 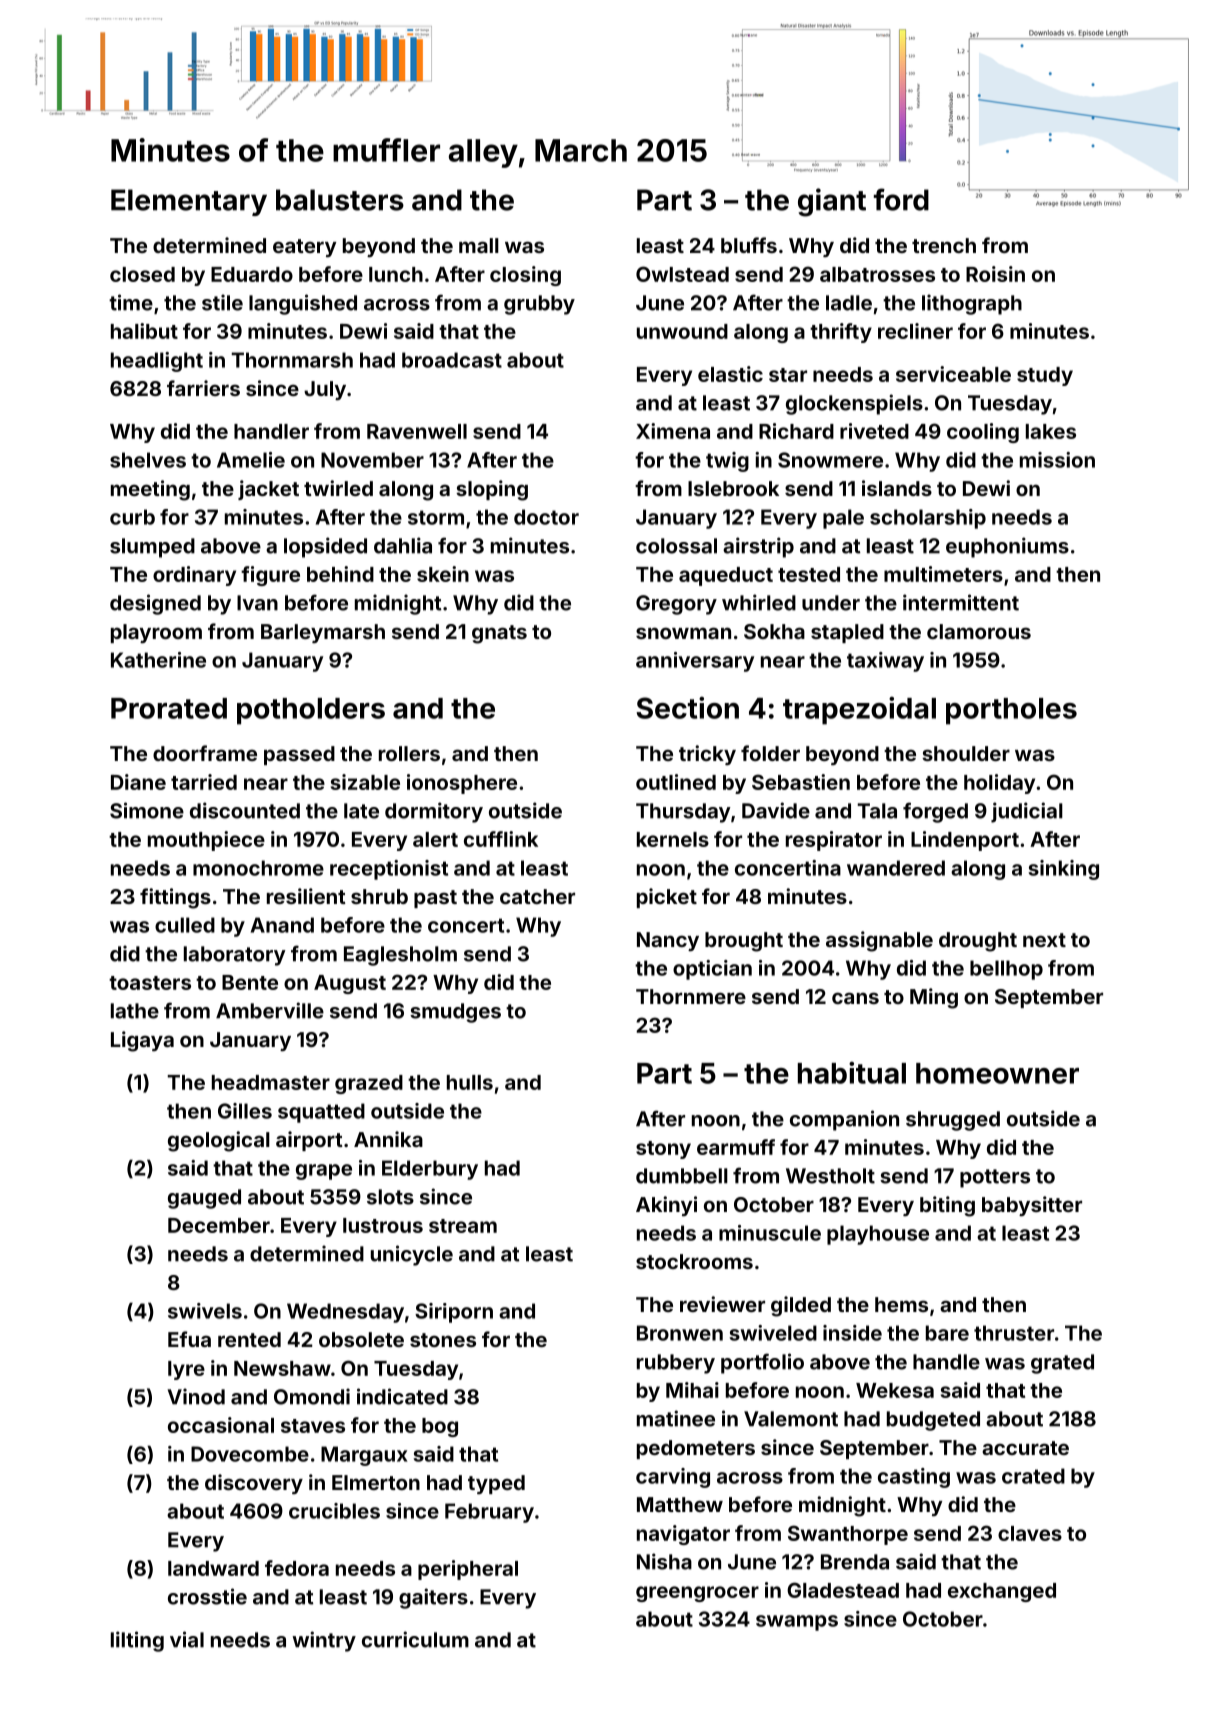 What do you see at coordinates (309, 1141) in the document?
I see `airport` at bounding box center [309, 1141].
